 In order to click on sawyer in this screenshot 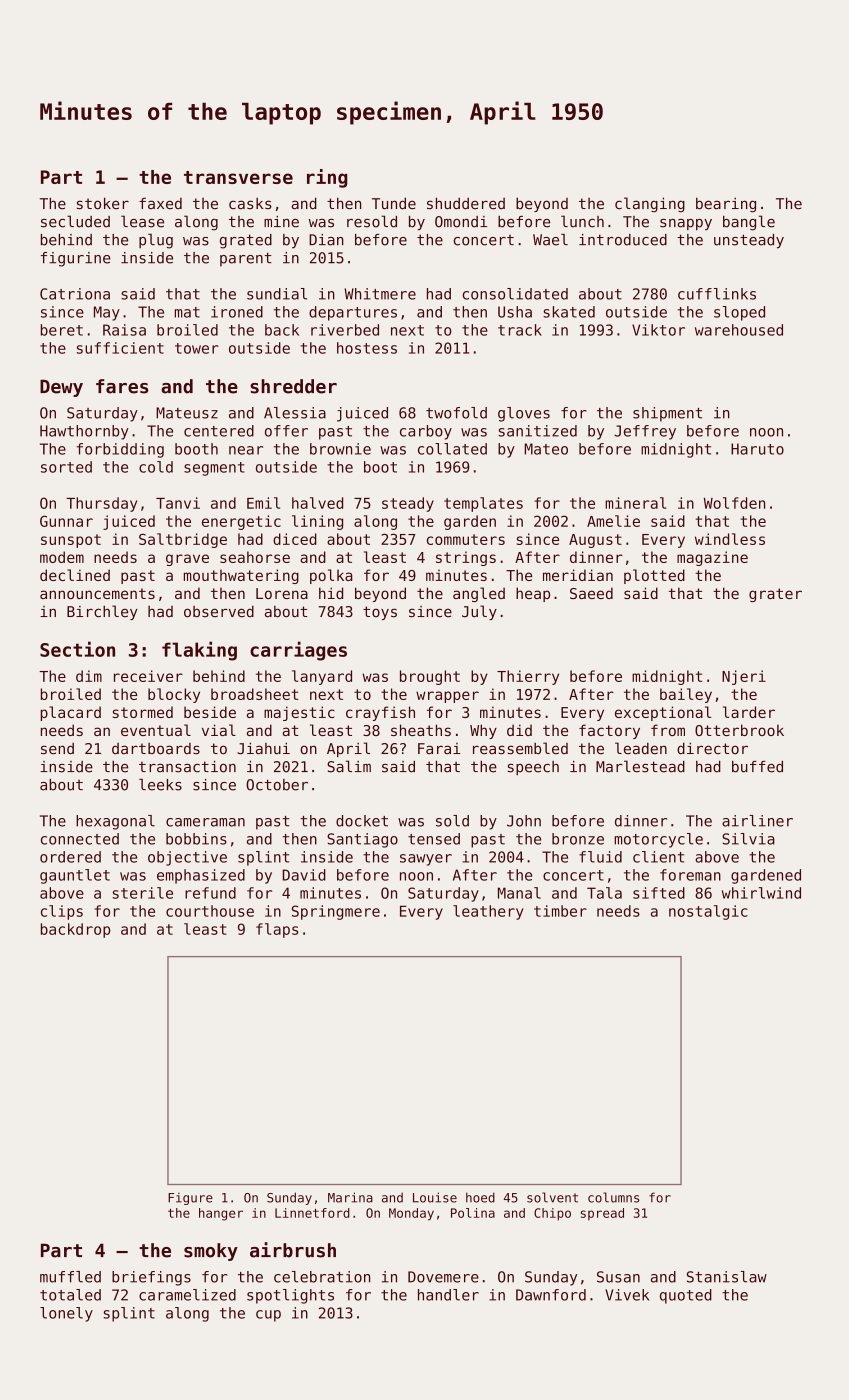, I will do `click(426, 860)`.
